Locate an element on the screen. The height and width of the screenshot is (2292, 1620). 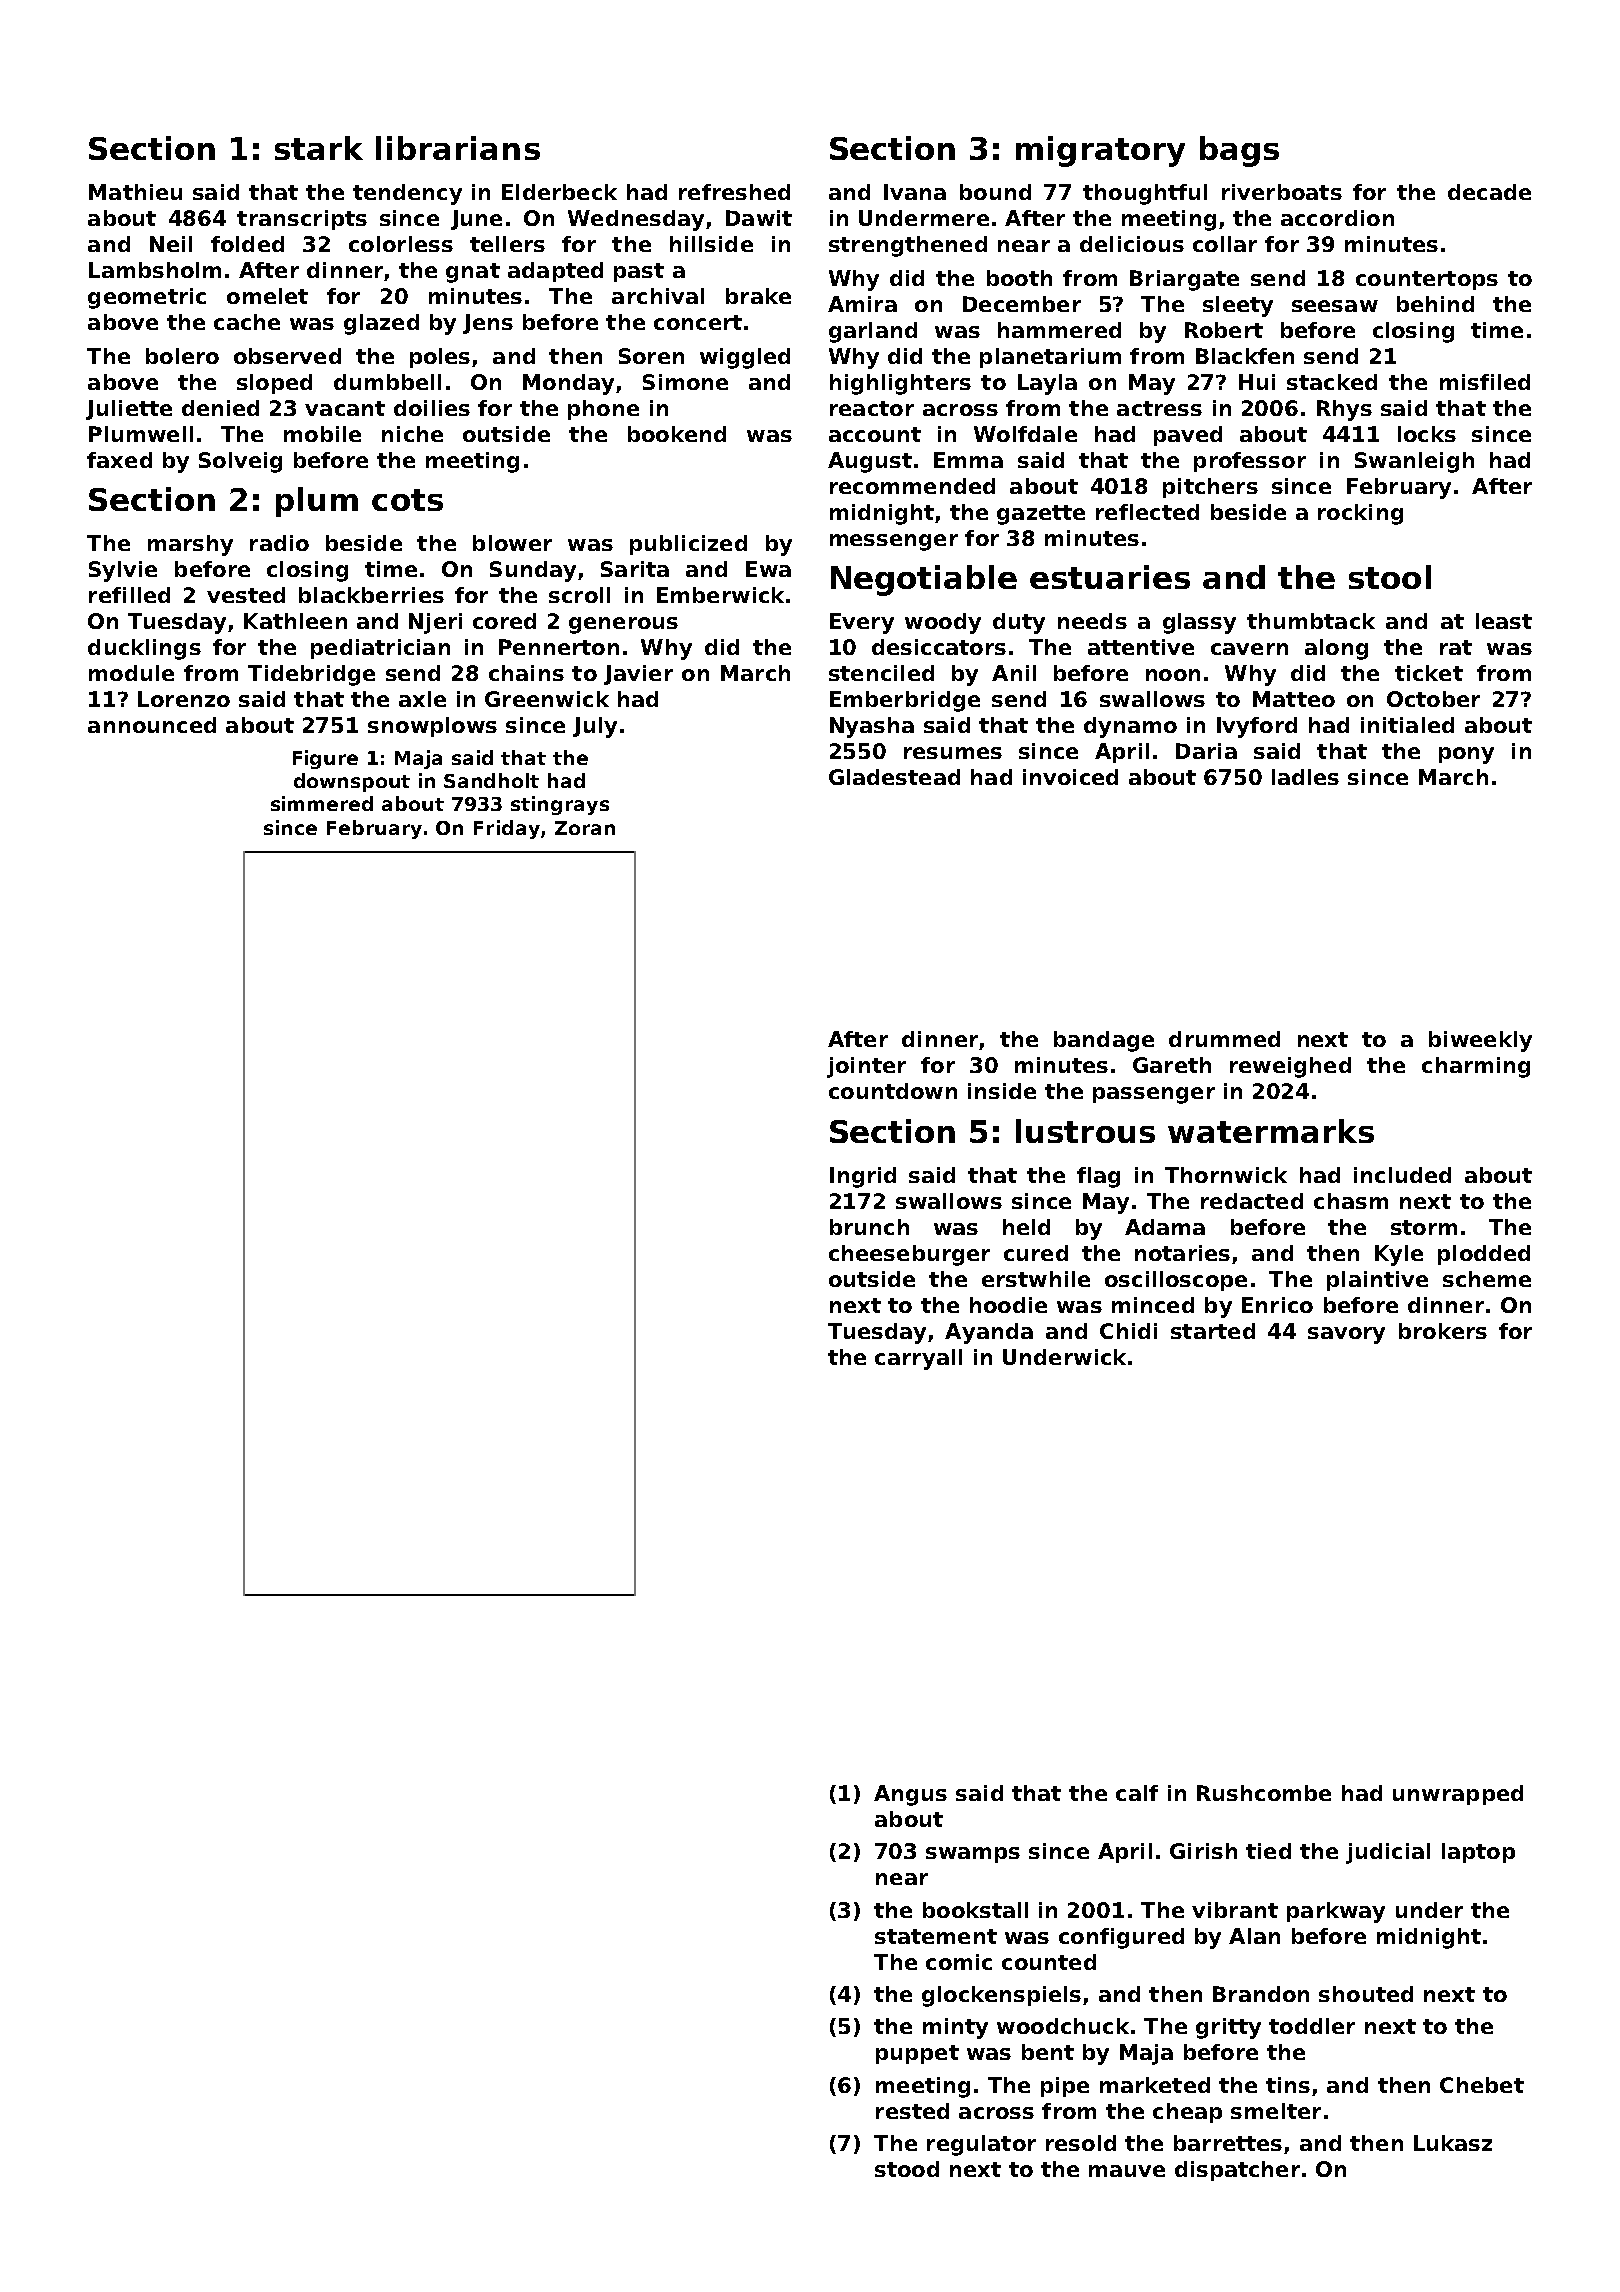
Elderbeck is located at coordinates (559, 192).
